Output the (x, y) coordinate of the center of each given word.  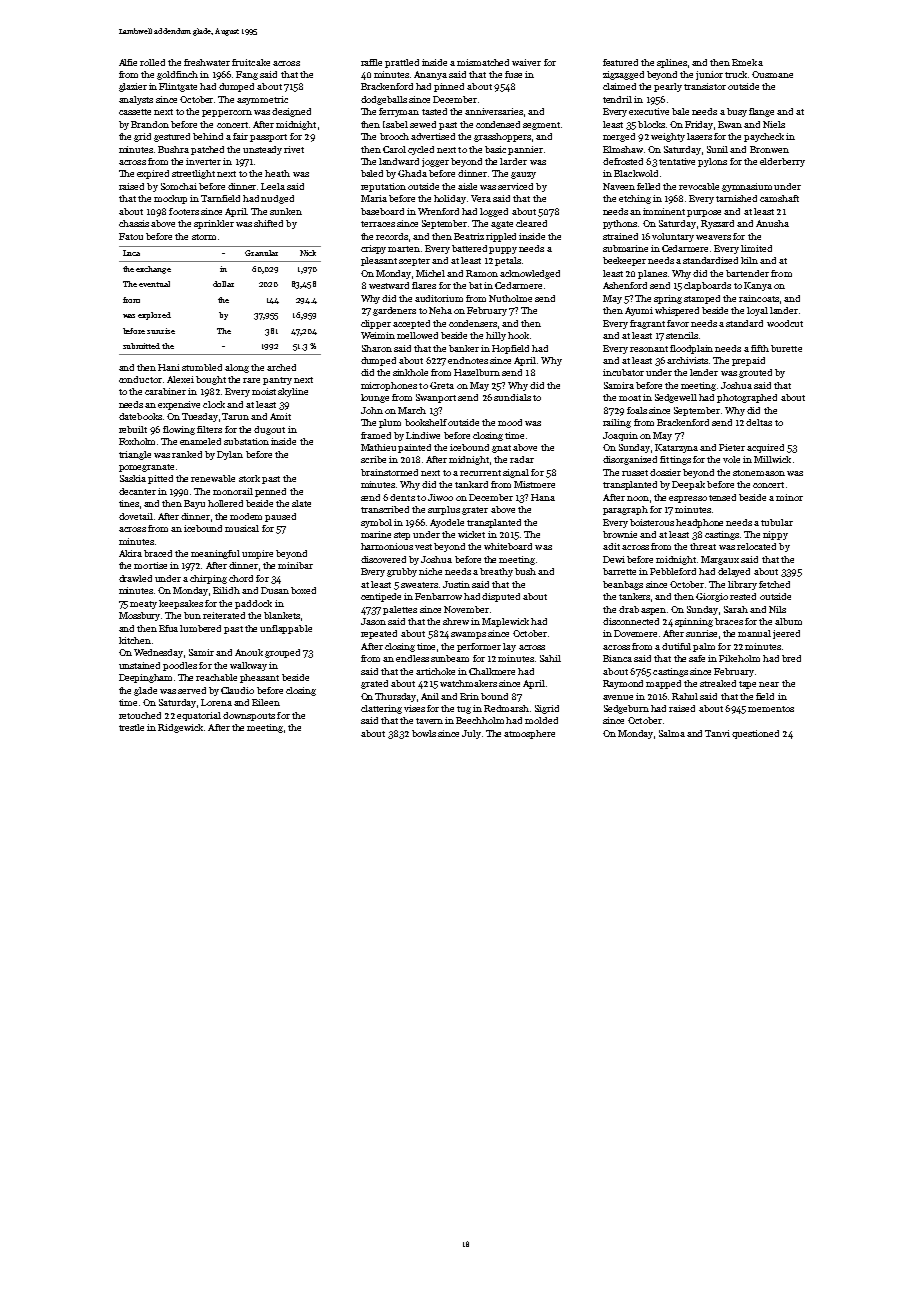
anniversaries (494, 111)
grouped (282, 653)
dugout (269, 430)
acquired (765, 448)
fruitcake (251, 62)
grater (475, 511)
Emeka (747, 62)
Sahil (550, 658)
